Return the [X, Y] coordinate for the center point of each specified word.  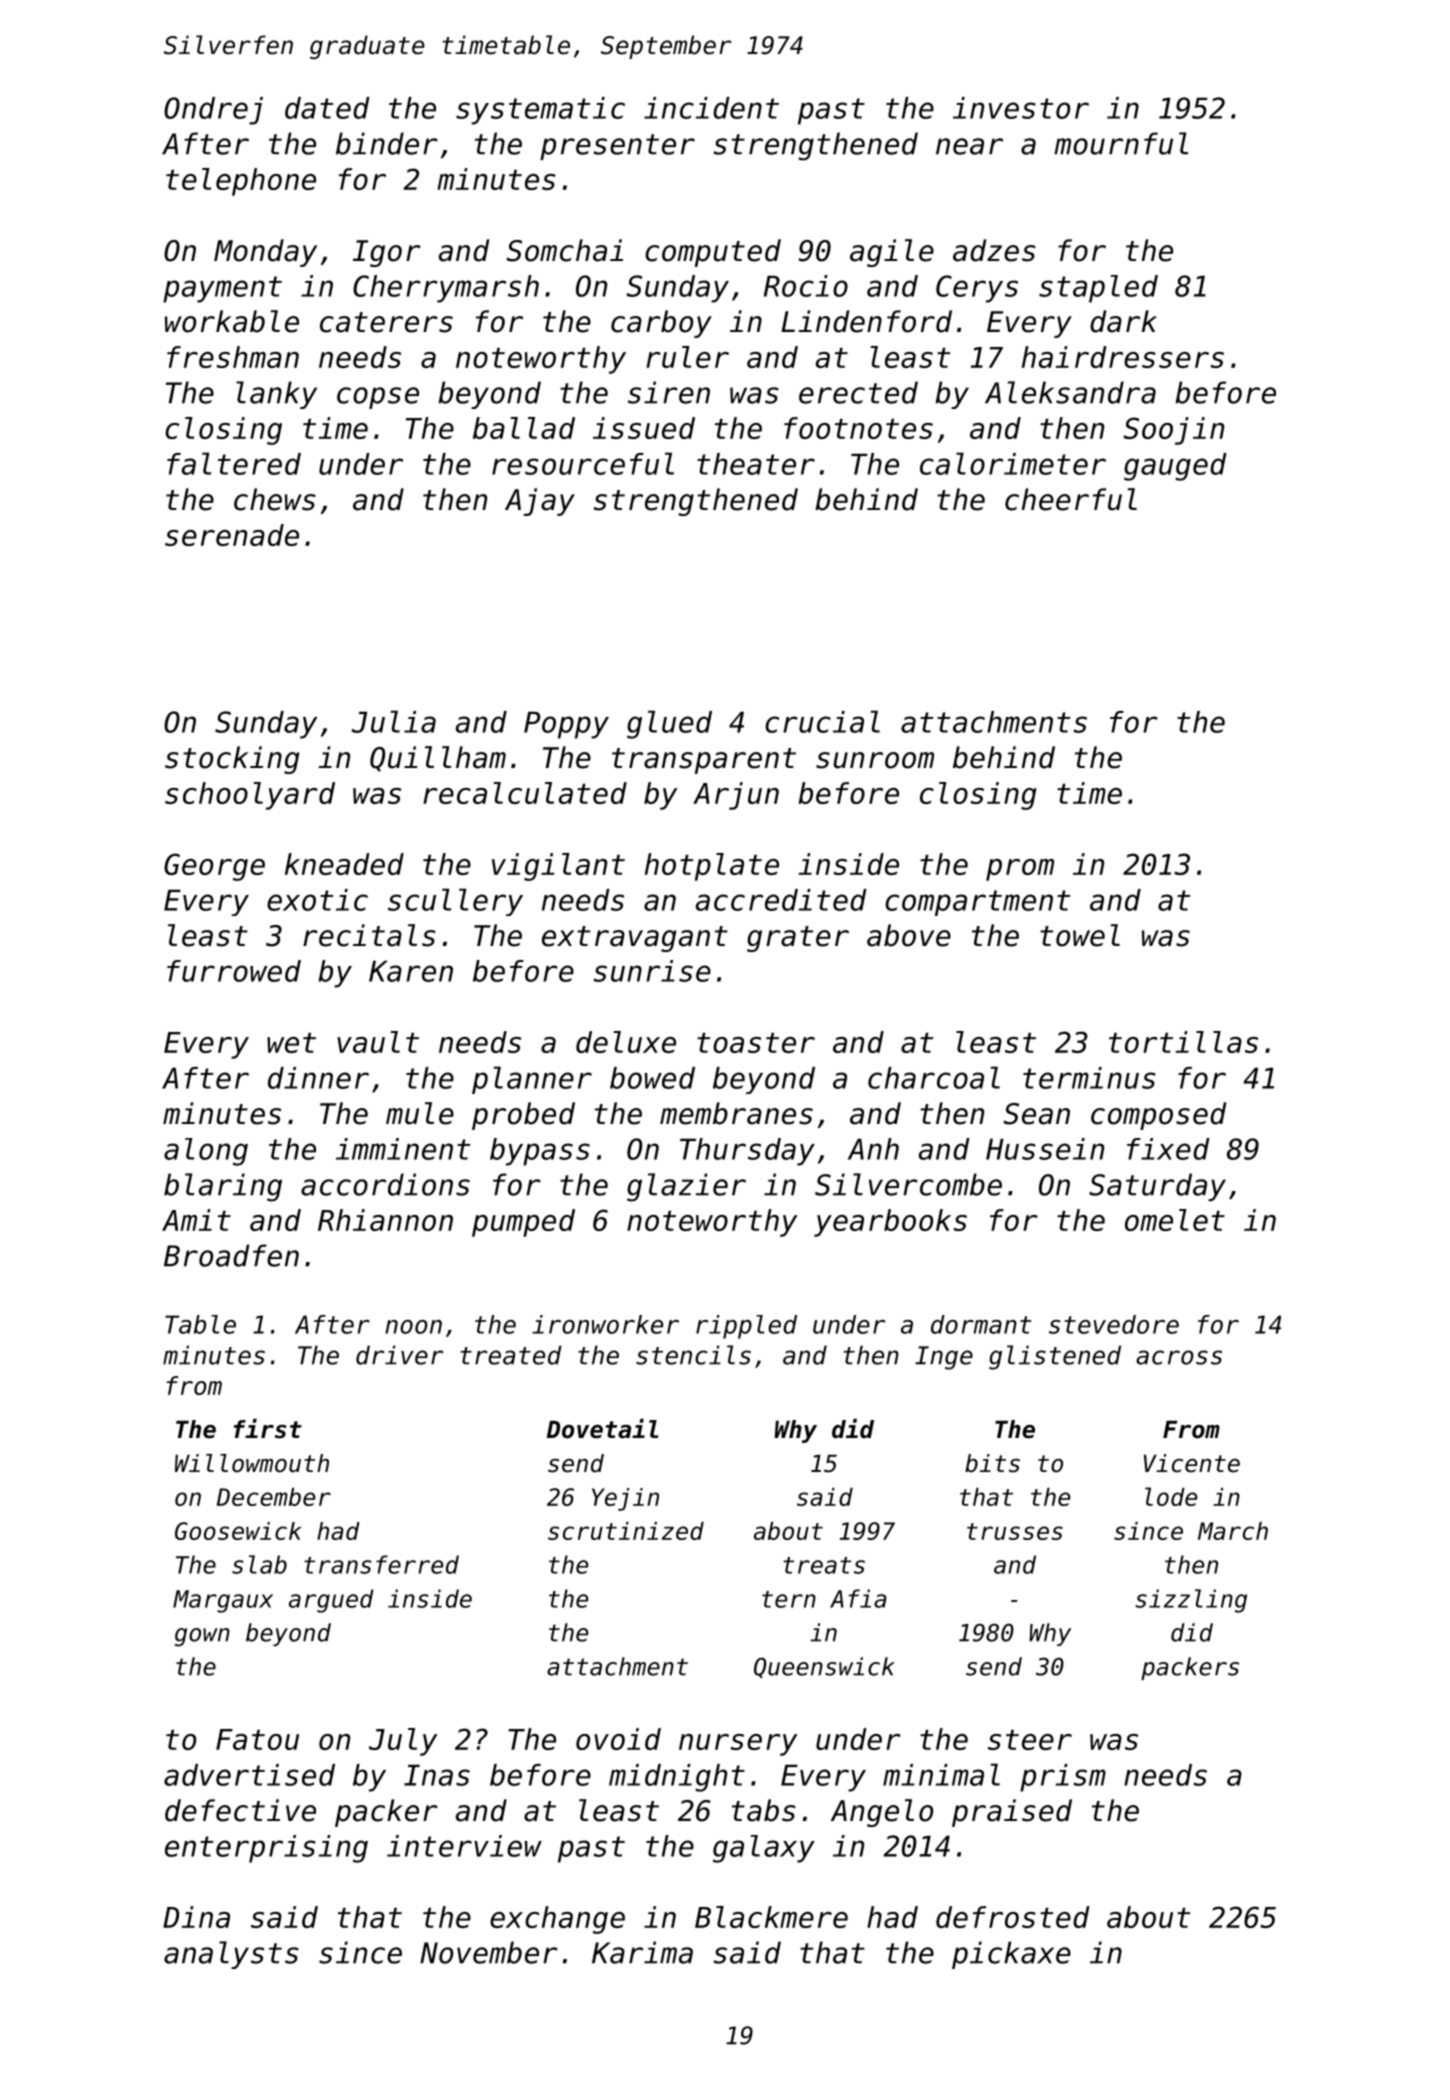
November [489, 1952]
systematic [540, 111]
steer [1030, 1740]
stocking [232, 760]
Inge [944, 1358]
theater [756, 464]
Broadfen [231, 1255]
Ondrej [213, 111]
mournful [1121, 143]
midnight [677, 1778]
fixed [1168, 1149]
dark [1123, 321]
